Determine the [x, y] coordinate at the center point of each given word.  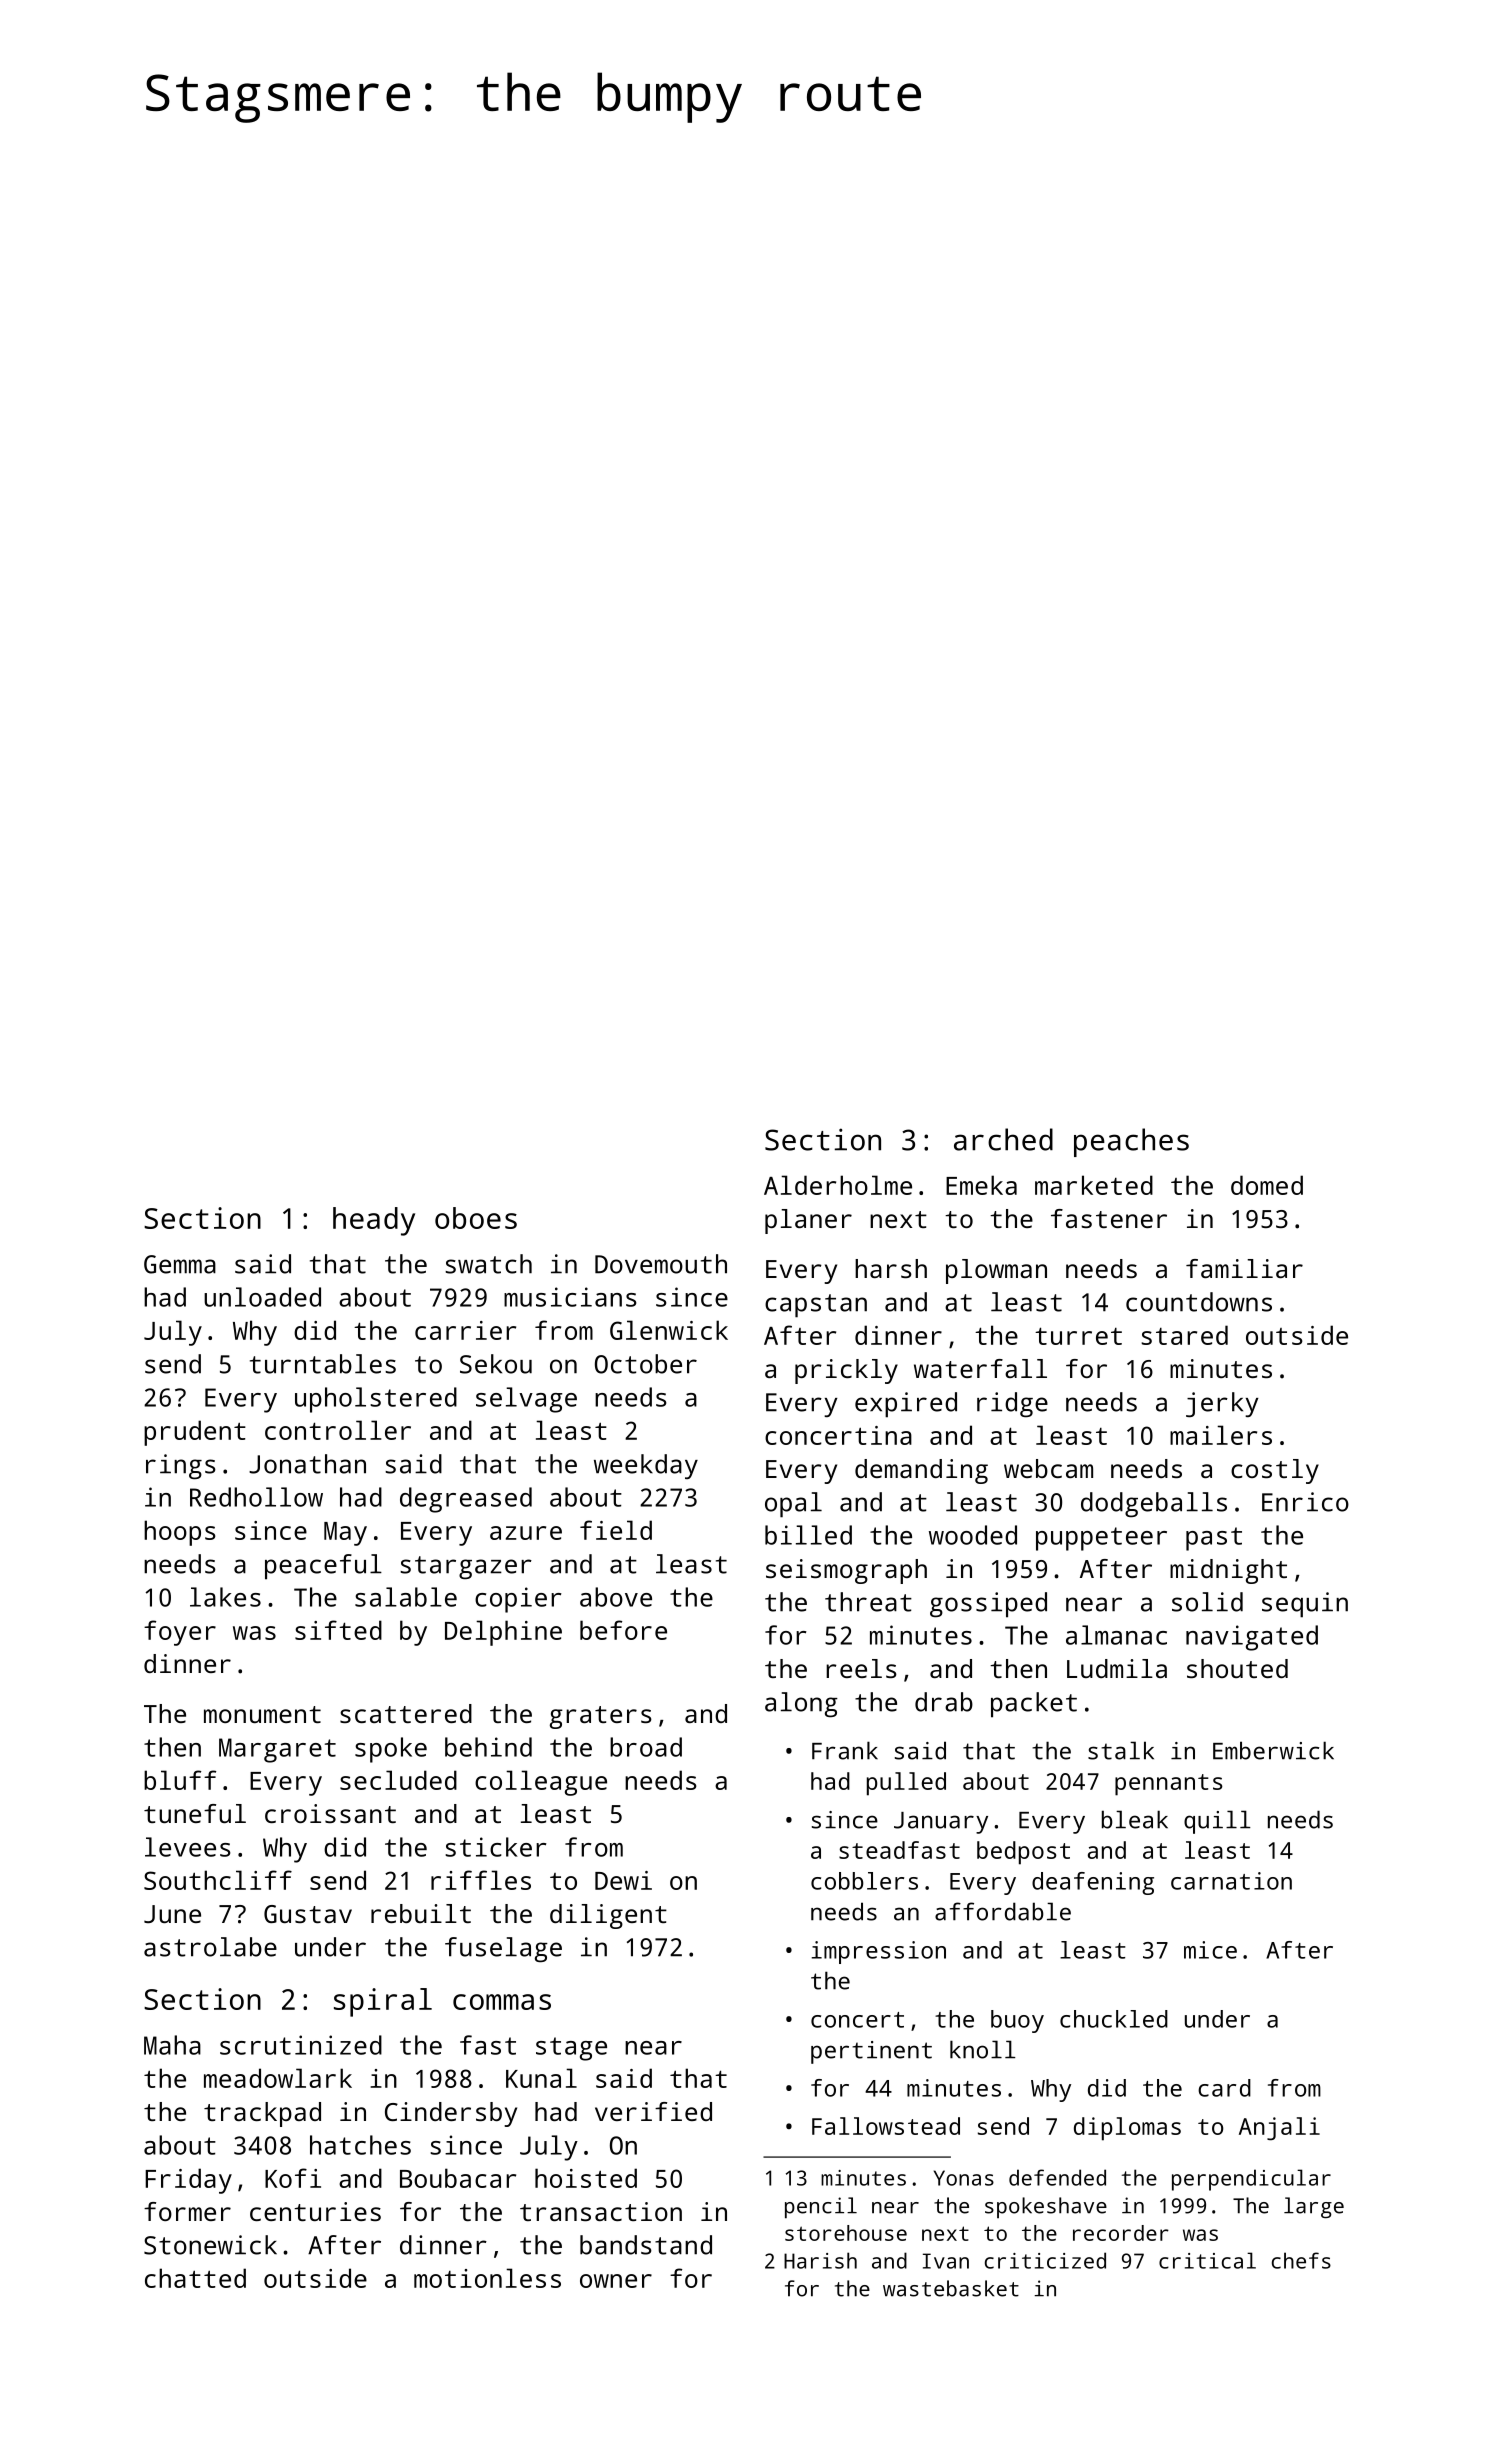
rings [181, 1467]
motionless [487, 2278]
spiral [383, 2002]
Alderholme [838, 1185]
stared [1184, 1335]
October [646, 1364]
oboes [476, 1218]
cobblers [864, 1881]
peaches [1131, 1142]
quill [1217, 1822]
